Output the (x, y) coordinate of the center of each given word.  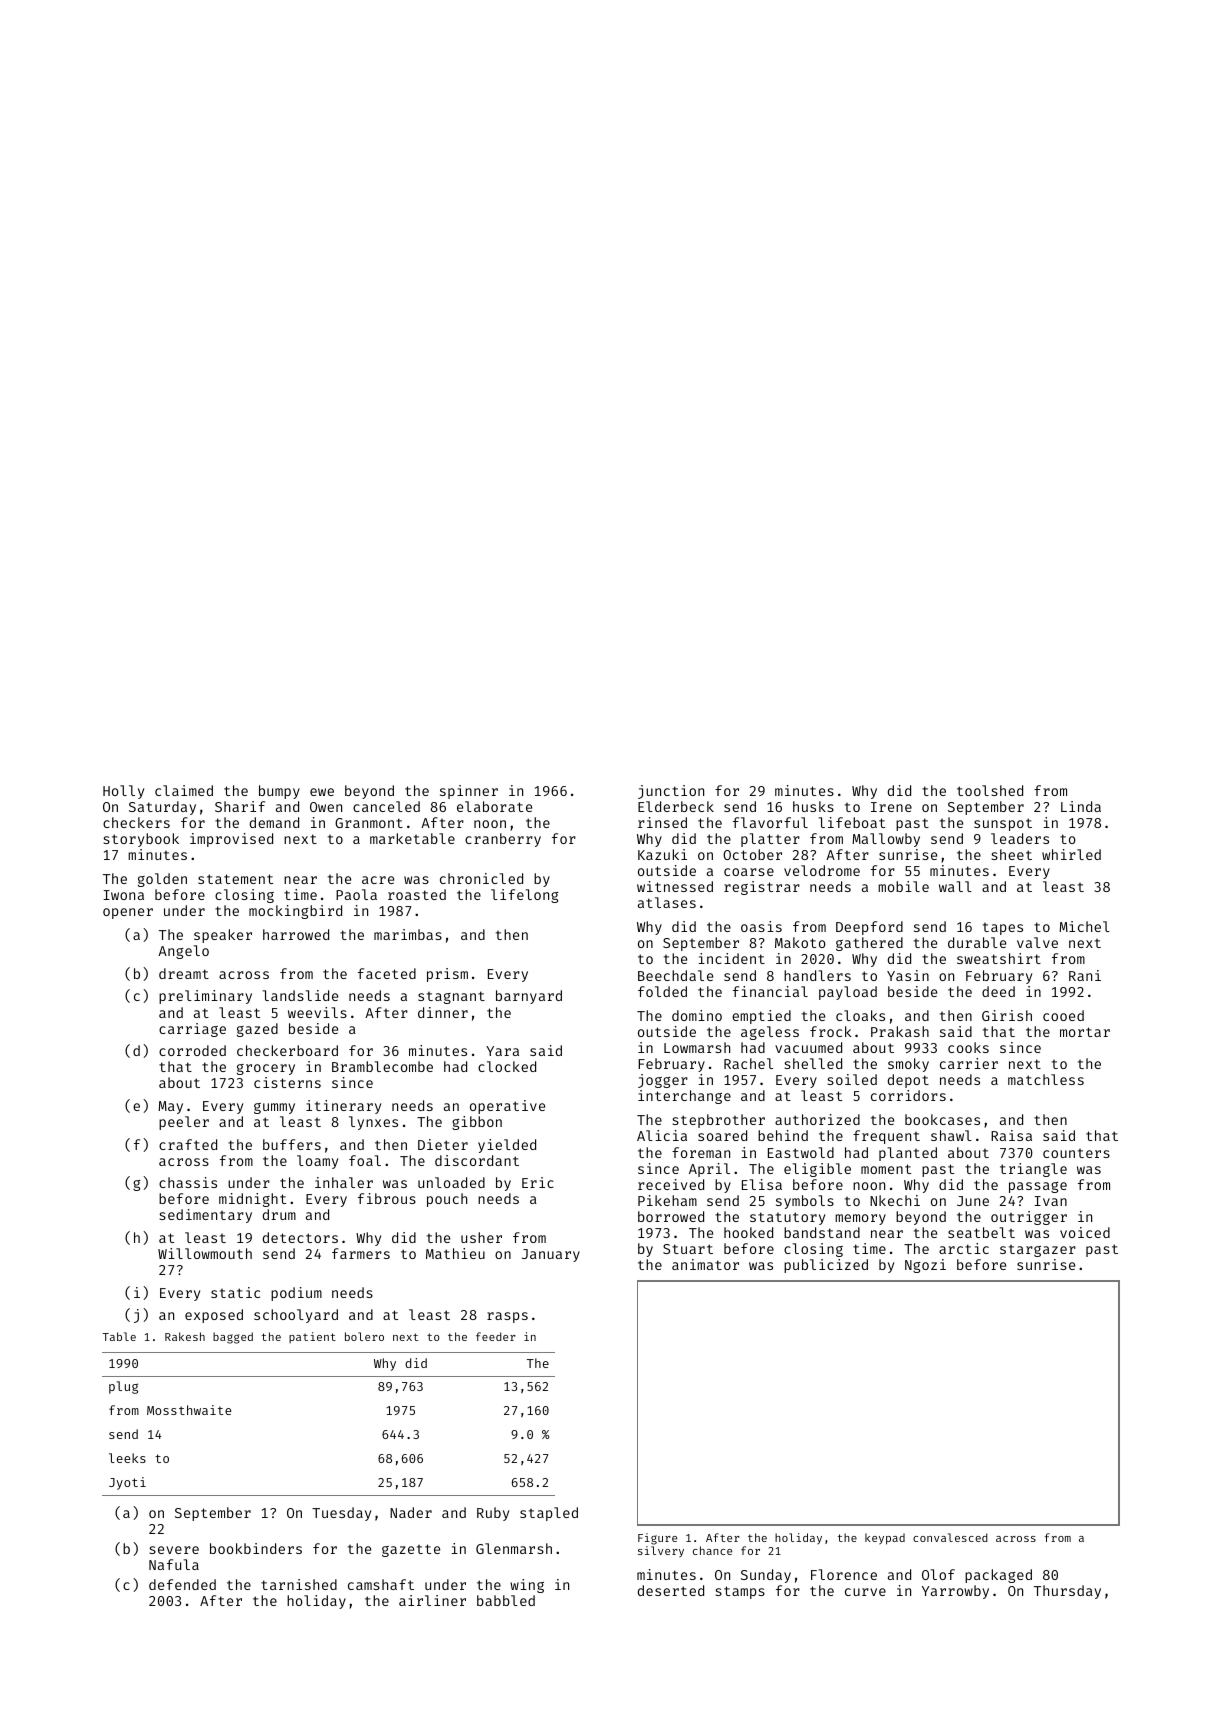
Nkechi (895, 1200)
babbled (506, 1600)
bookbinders (256, 1548)
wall (955, 886)
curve (865, 1592)
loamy (317, 1162)
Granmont (369, 823)
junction (671, 792)
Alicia (662, 1135)
